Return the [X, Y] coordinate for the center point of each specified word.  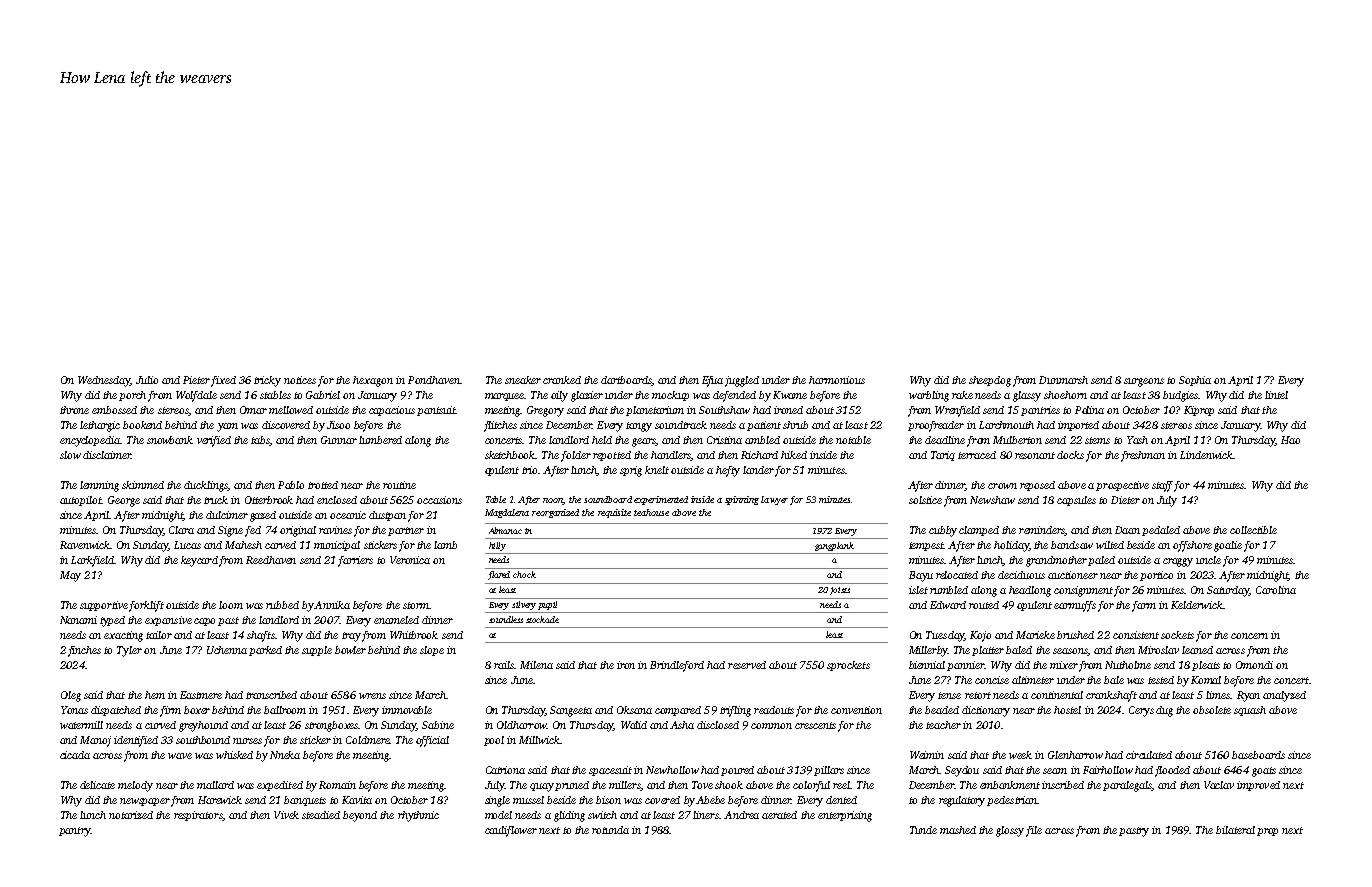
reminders [1042, 531]
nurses [247, 741]
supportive [104, 606]
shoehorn [1065, 395]
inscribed [1063, 785]
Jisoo [338, 425]
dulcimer [227, 515]
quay [542, 787]
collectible [1253, 530]
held [602, 440]
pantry [74, 832]
